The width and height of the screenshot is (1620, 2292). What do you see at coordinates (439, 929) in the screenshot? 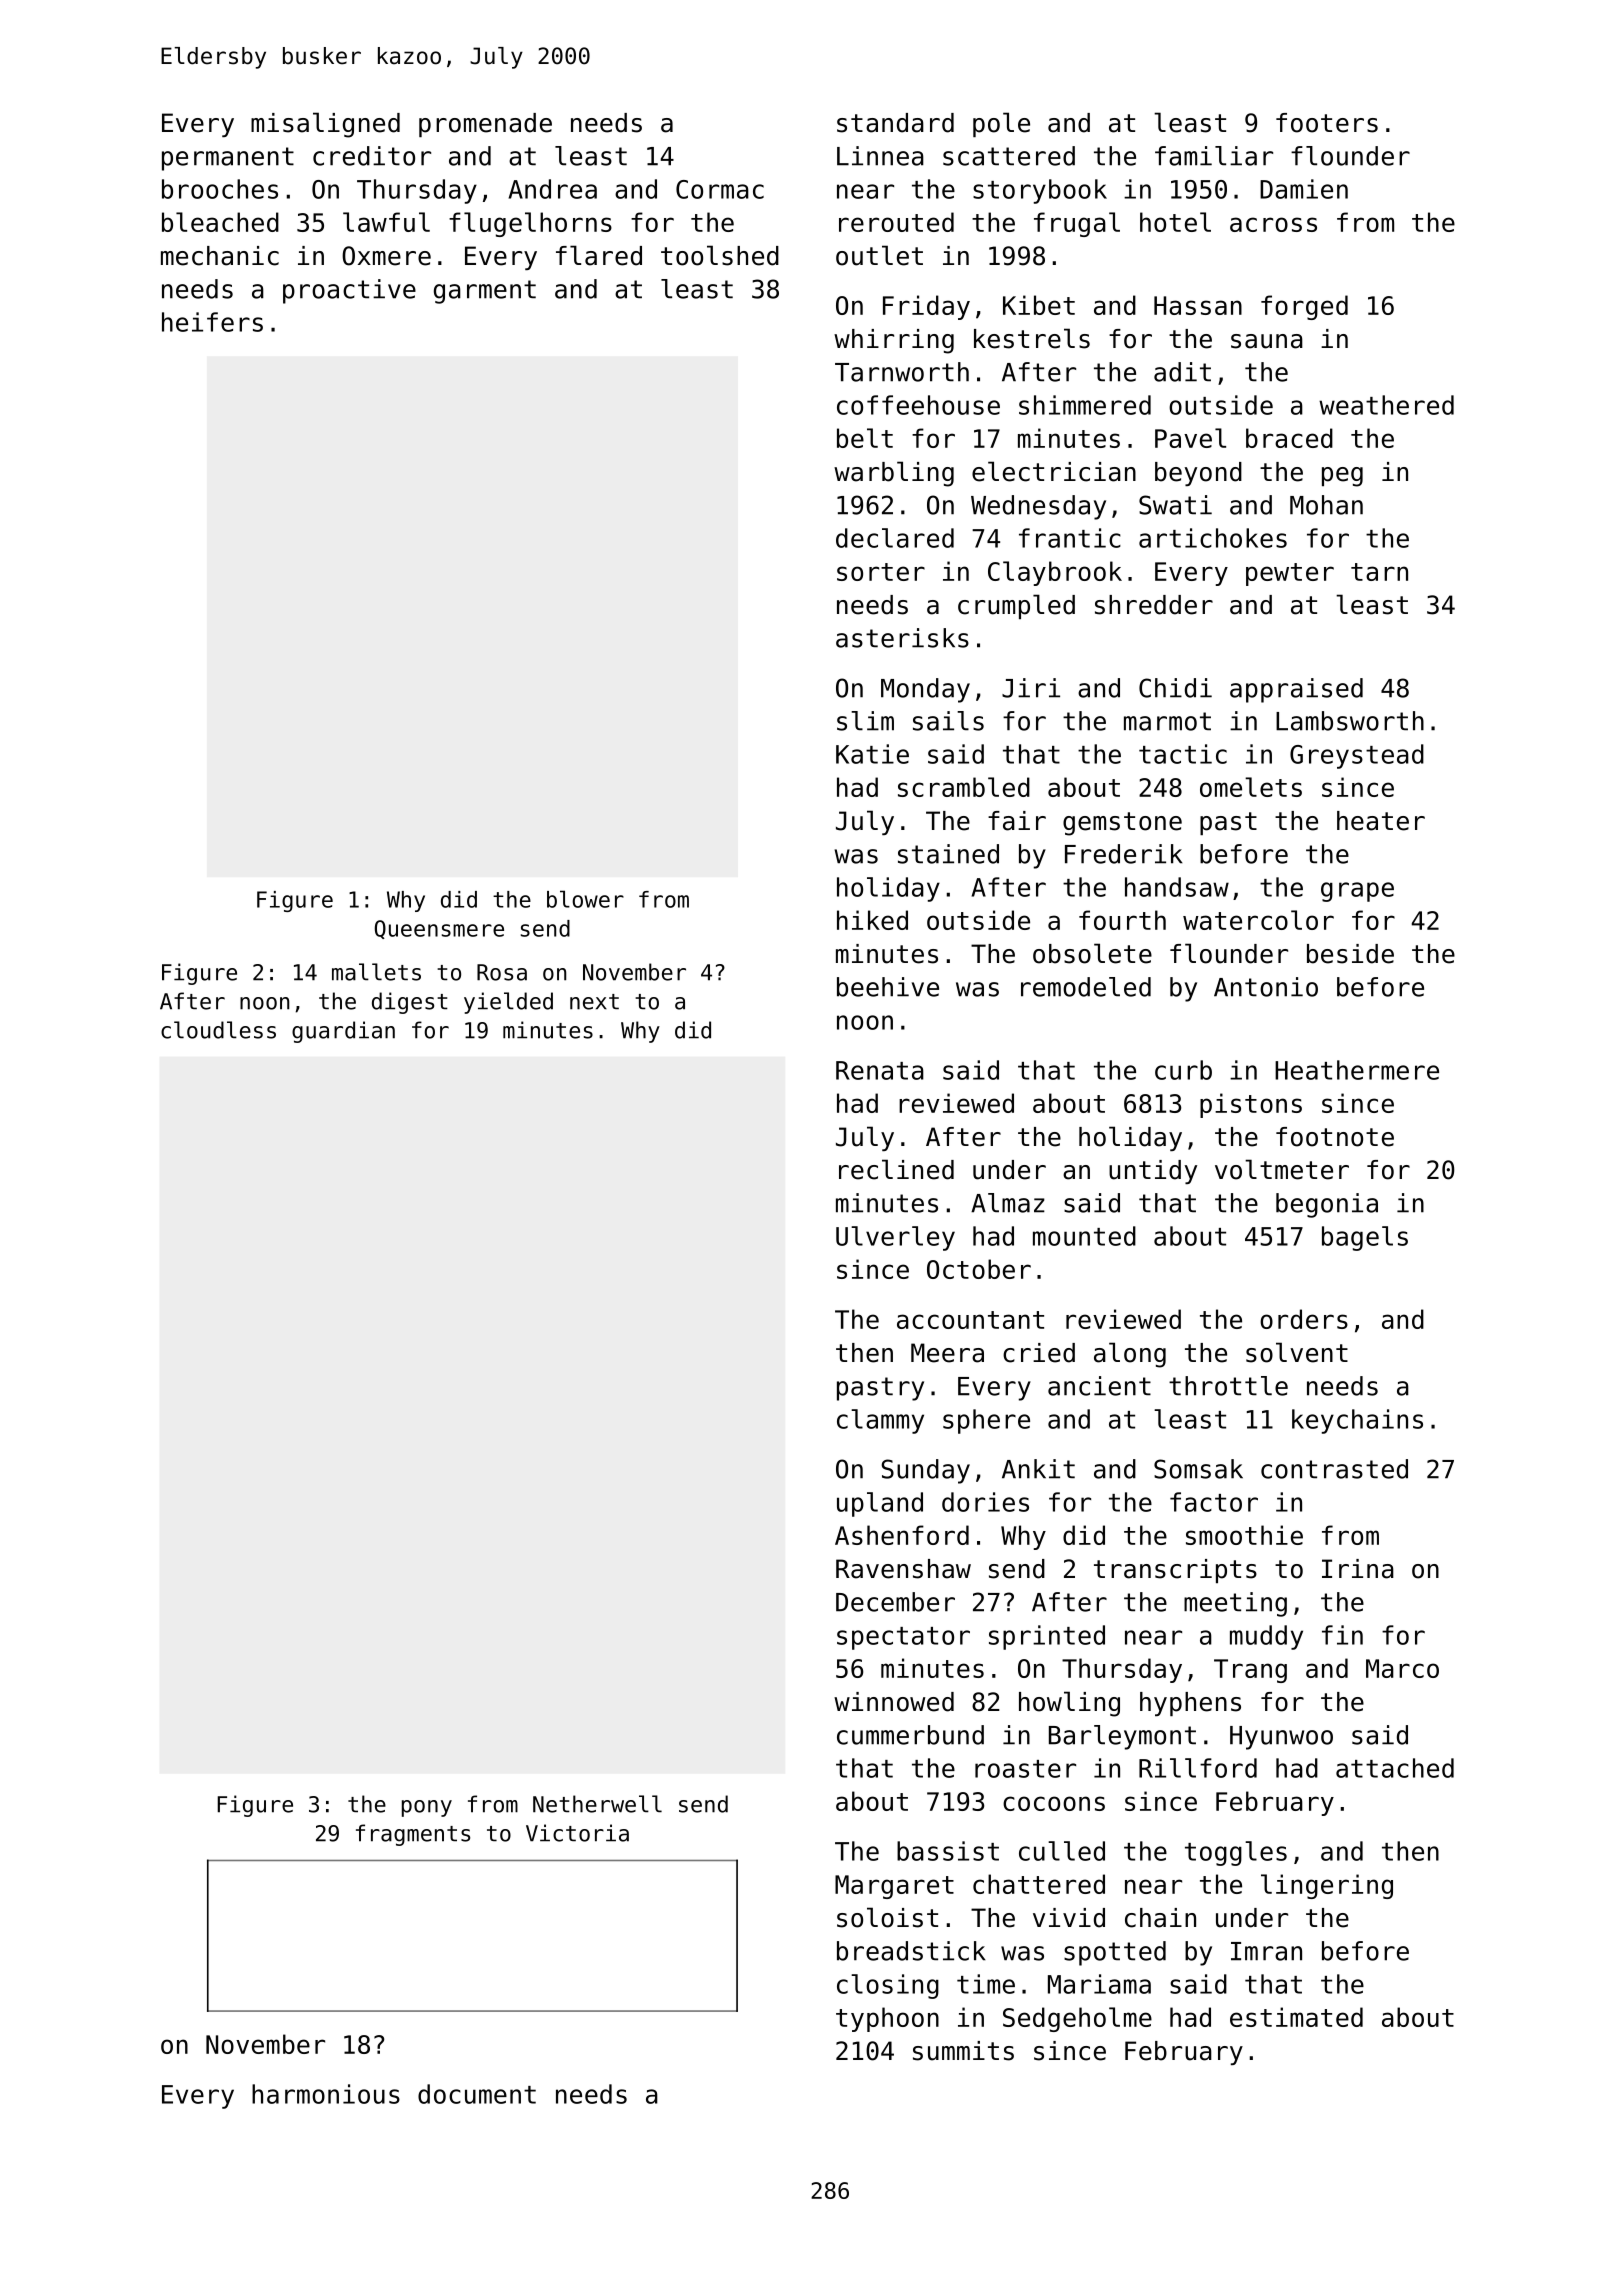
I see `Queensmere` at bounding box center [439, 929].
